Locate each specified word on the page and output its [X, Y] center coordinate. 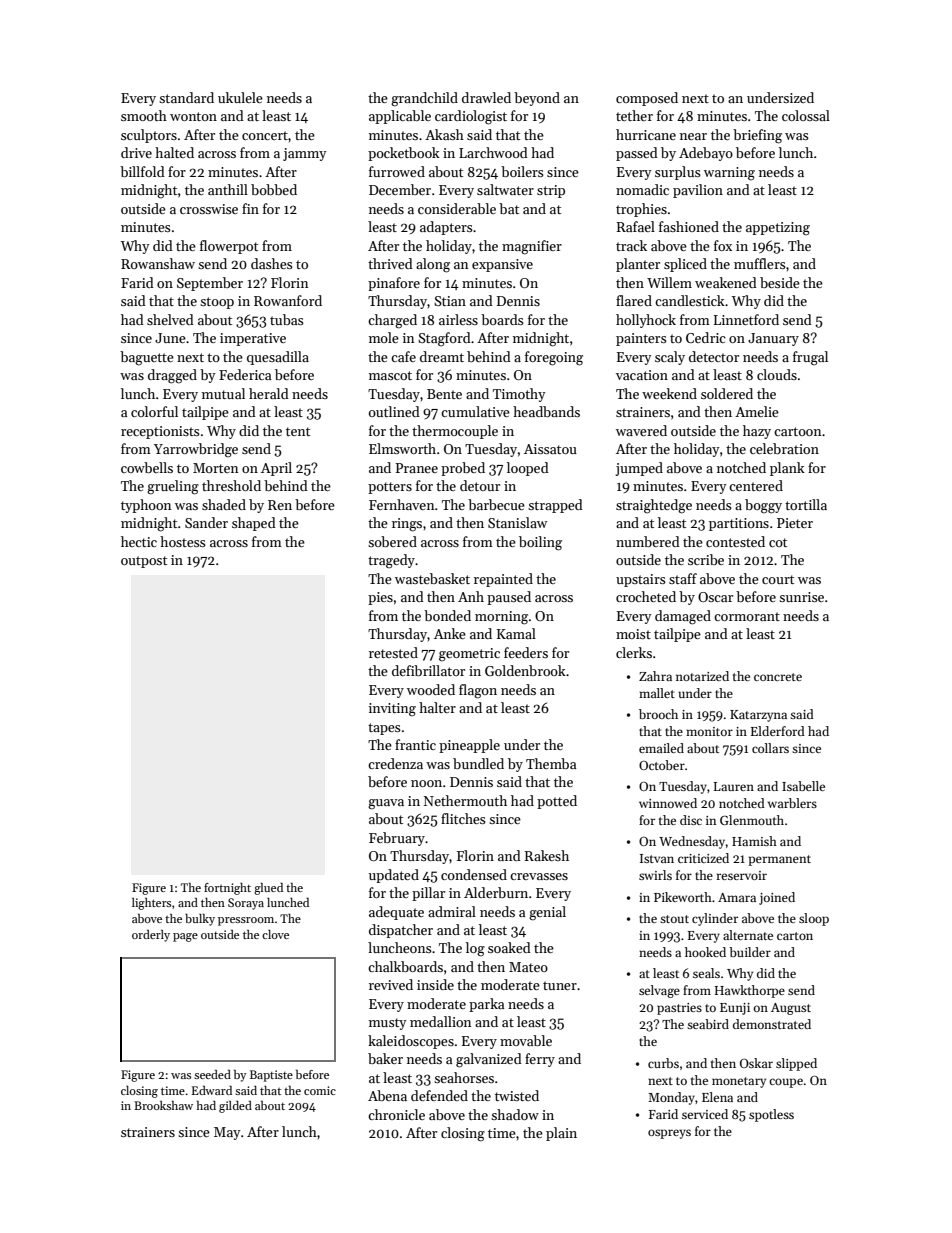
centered [756, 485]
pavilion [698, 191]
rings [407, 525]
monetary [739, 1082]
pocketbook [404, 154]
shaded [224, 504]
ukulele [240, 97]
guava [386, 804]
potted [557, 802]
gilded [235, 1107]
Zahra [655, 676]
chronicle [396, 1114]
